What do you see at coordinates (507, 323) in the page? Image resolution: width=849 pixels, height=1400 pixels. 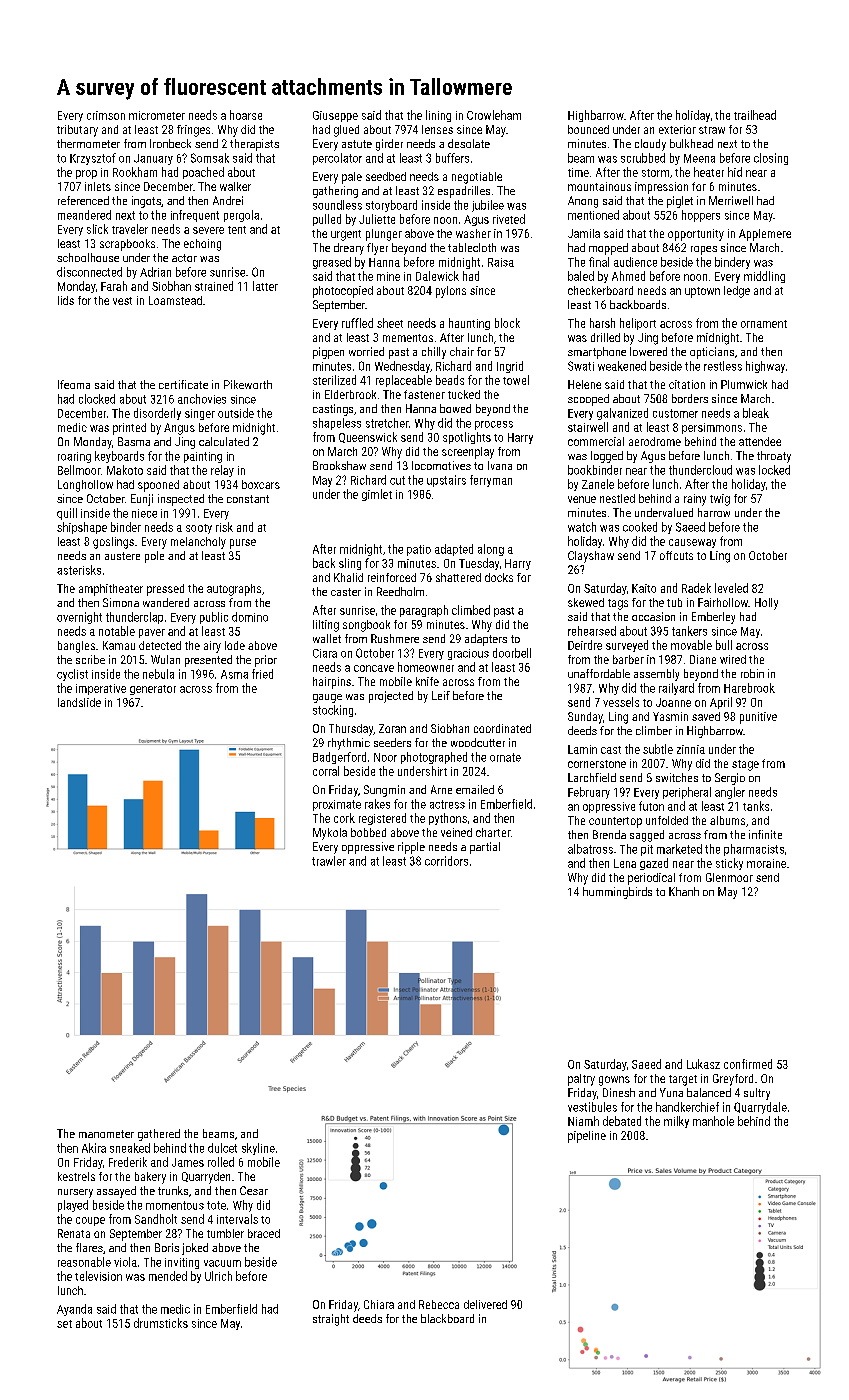 I see `block` at bounding box center [507, 323].
